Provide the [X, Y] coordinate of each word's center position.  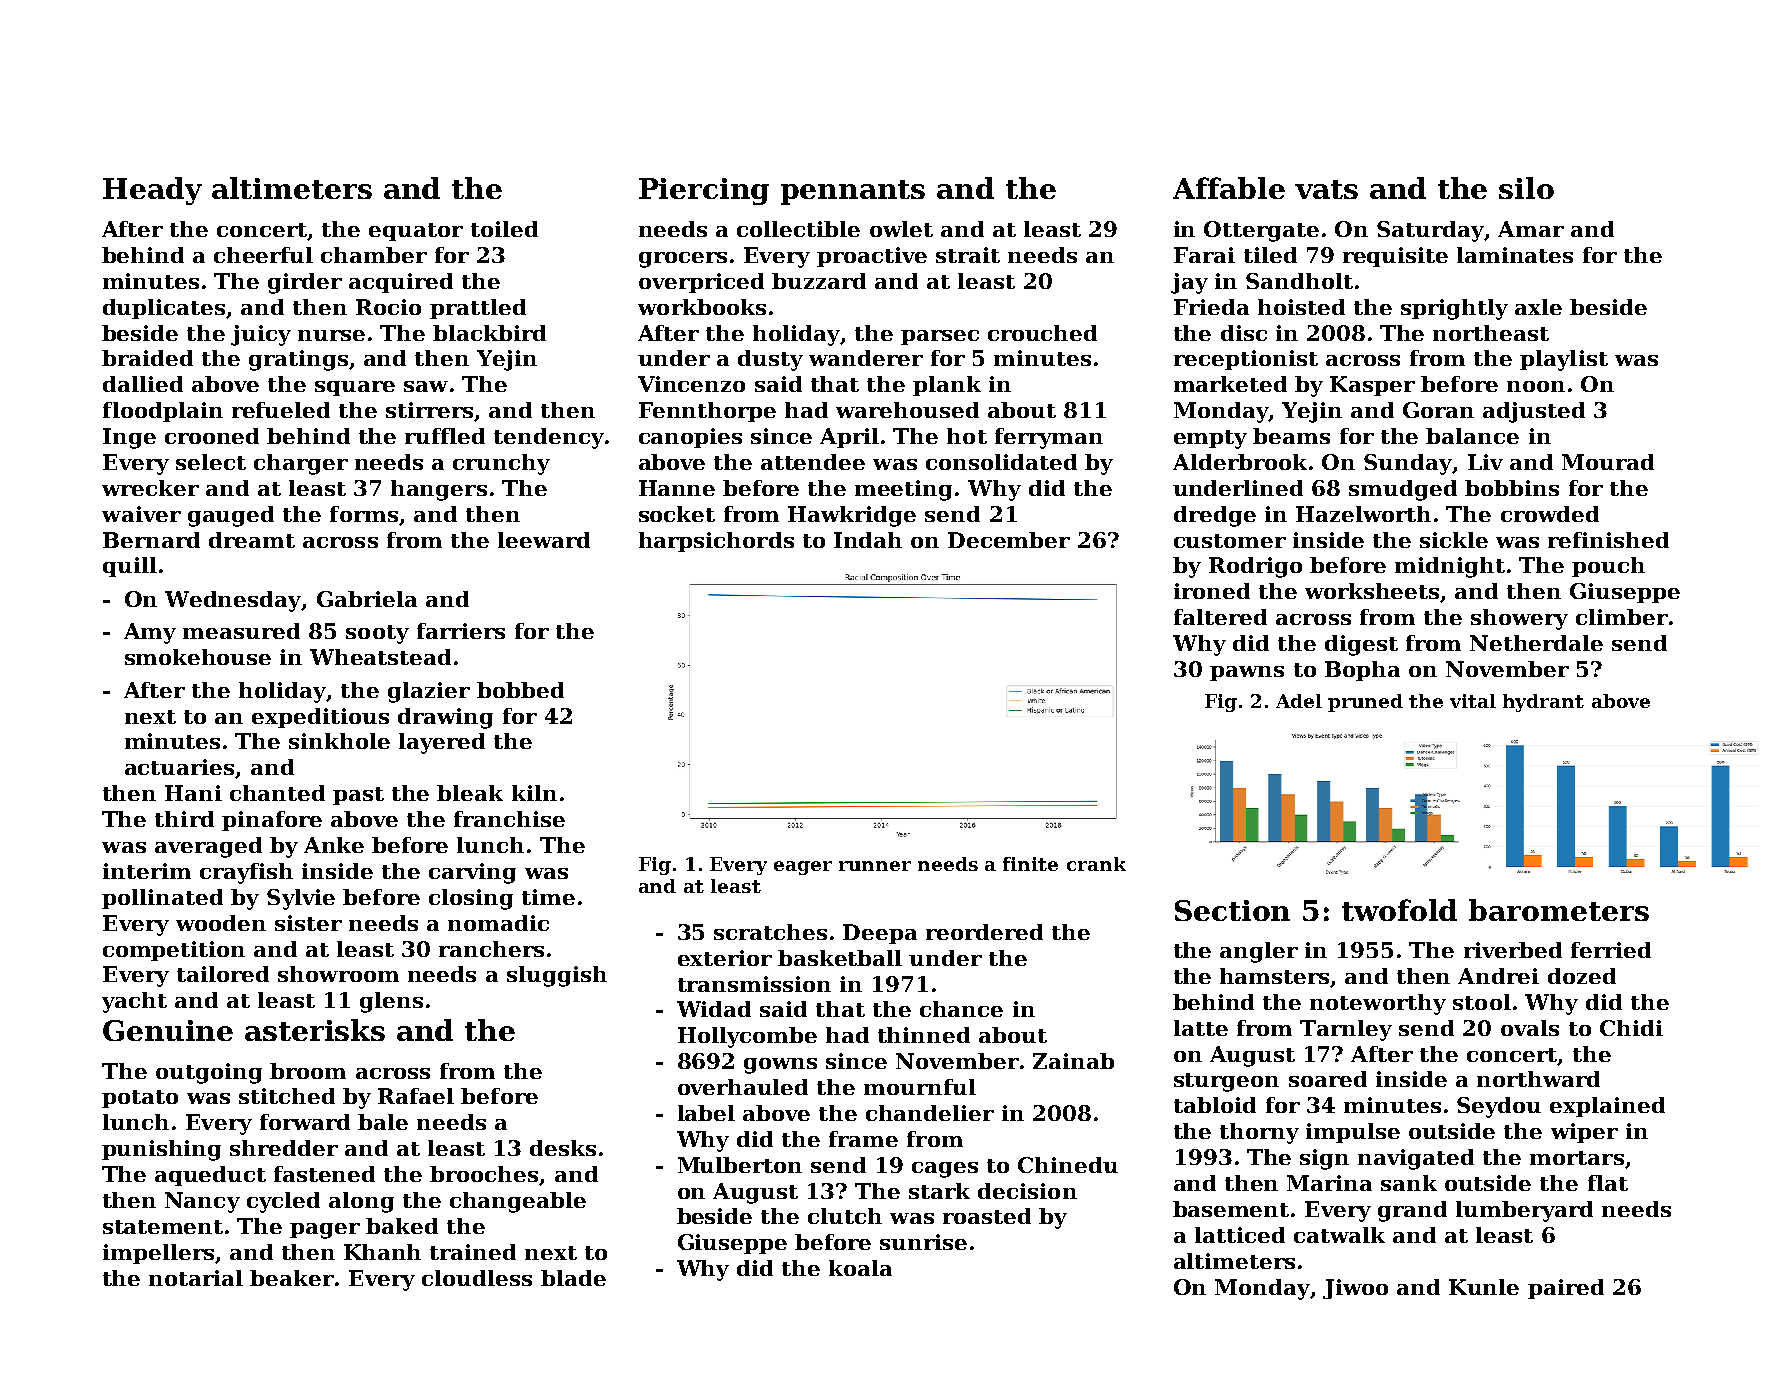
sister [308, 923]
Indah [868, 540]
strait [968, 255]
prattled [478, 309]
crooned [212, 436]
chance [961, 1009]
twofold [1399, 910]
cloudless [477, 1278]
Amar [1531, 229]
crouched [1042, 333]
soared [1328, 1079]
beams [1291, 436]
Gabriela [367, 599]
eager [803, 868]
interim [147, 871]
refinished [1608, 540]
